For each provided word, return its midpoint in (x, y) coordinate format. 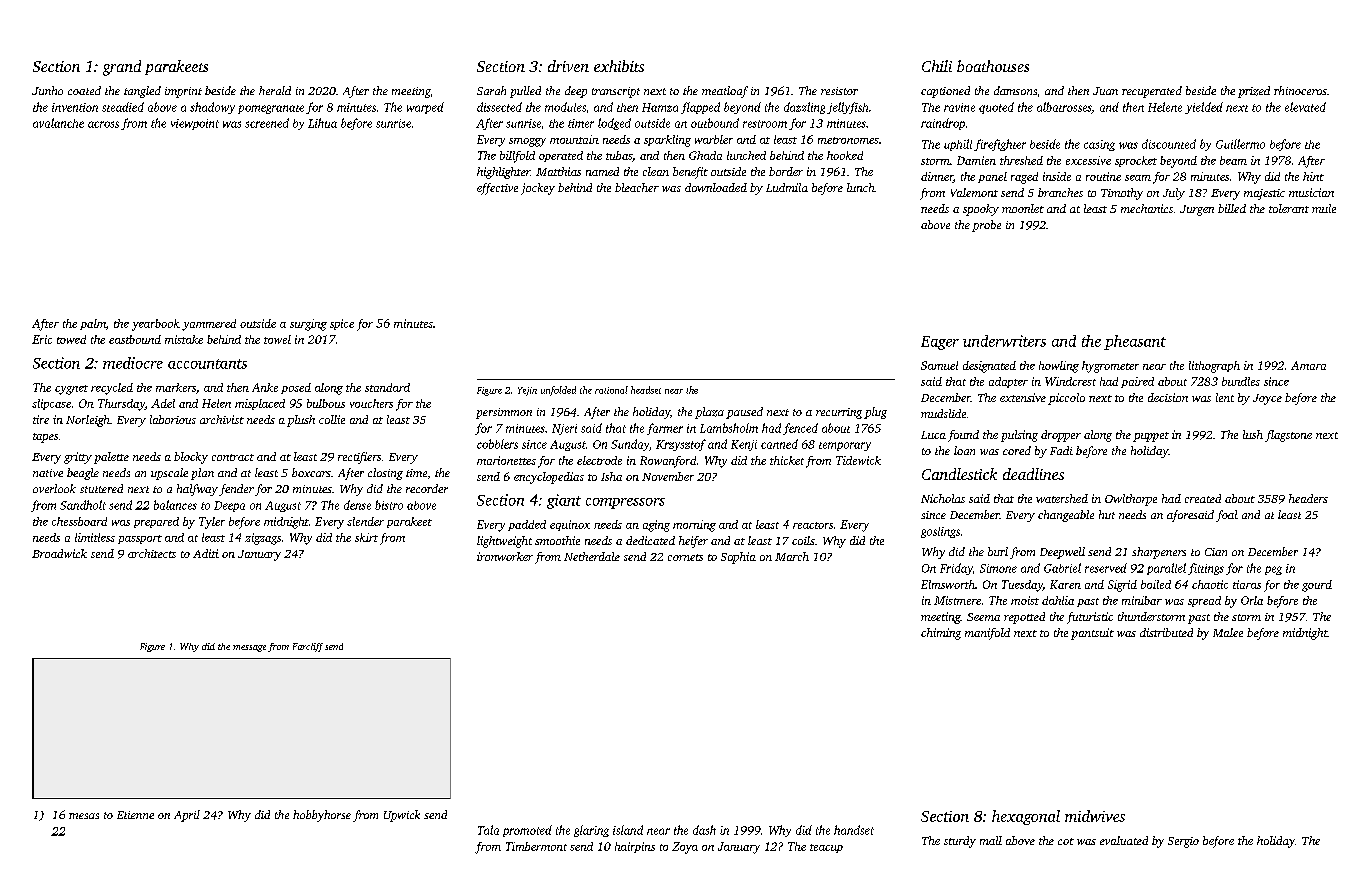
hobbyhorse (322, 816)
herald (275, 90)
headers (1308, 498)
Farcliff (308, 647)
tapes (45, 438)
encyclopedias (549, 478)
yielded (1204, 108)
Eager (940, 343)
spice (342, 324)
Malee (1228, 632)
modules (565, 107)
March (792, 556)
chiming (941, 634)
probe (986, 226)
